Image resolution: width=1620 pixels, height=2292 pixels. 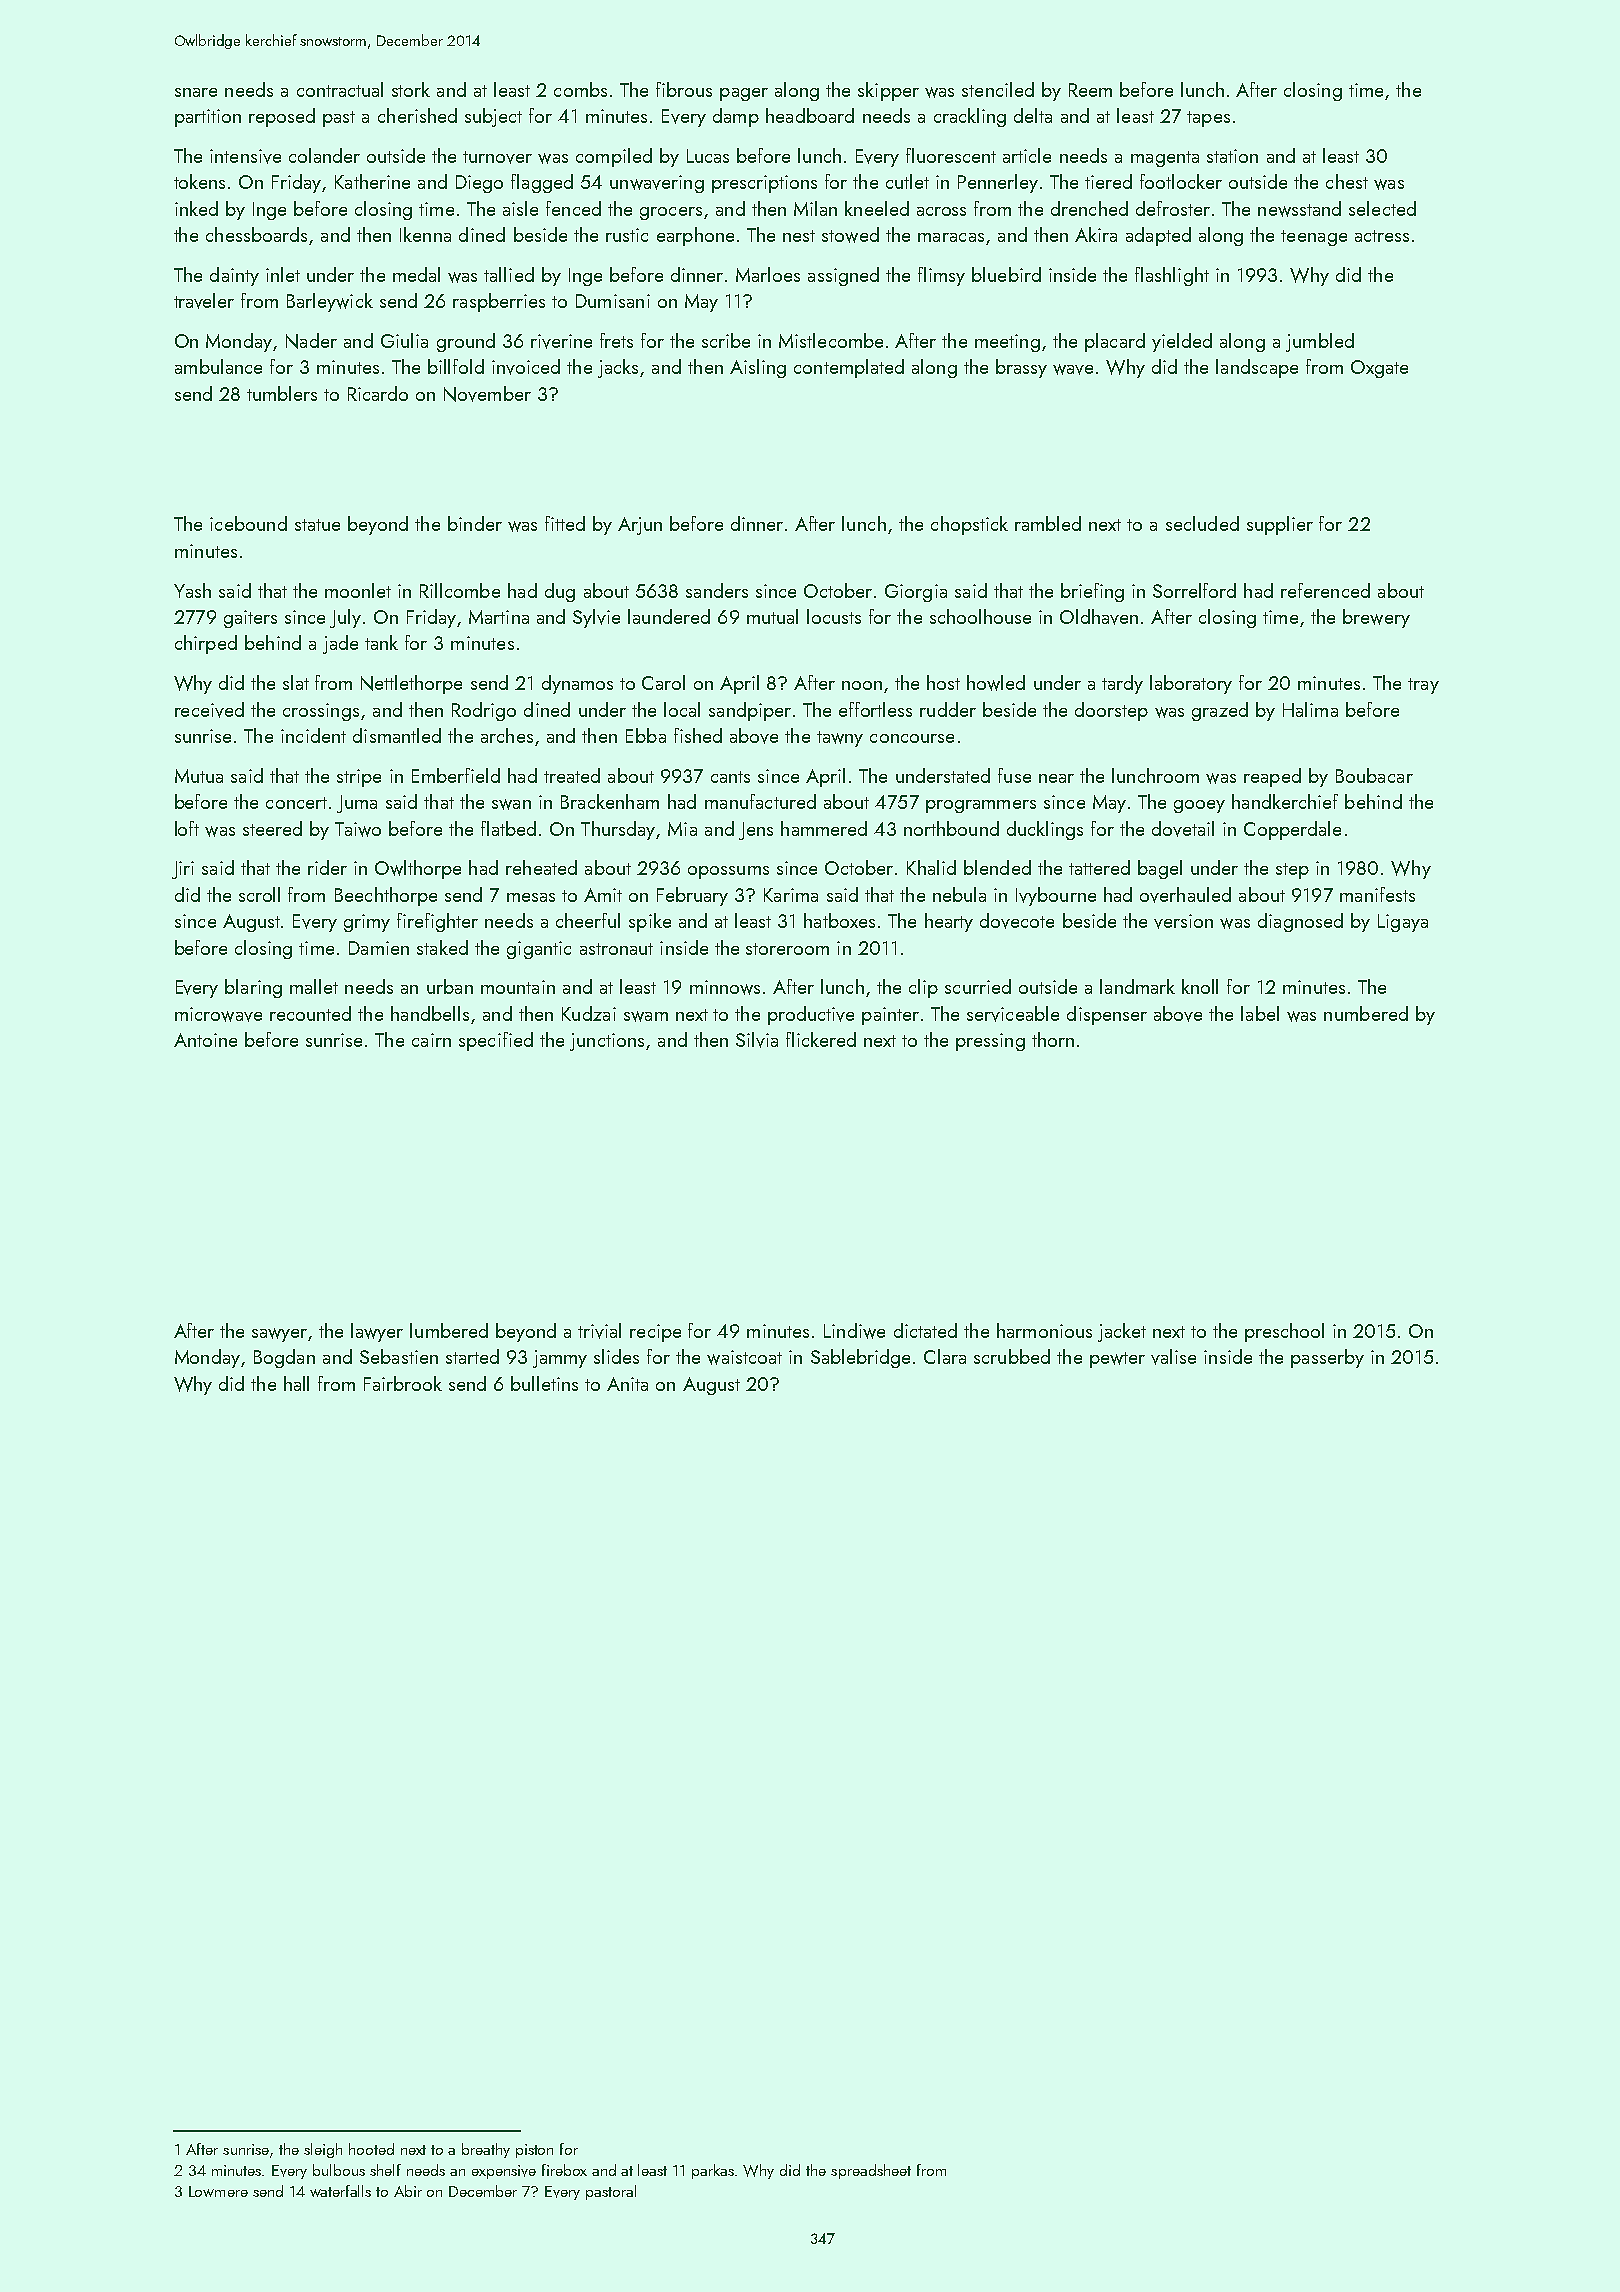 What do you see at coordinates (327, 867) in the image?
I see `rider` at bounding box center [327, 867].
